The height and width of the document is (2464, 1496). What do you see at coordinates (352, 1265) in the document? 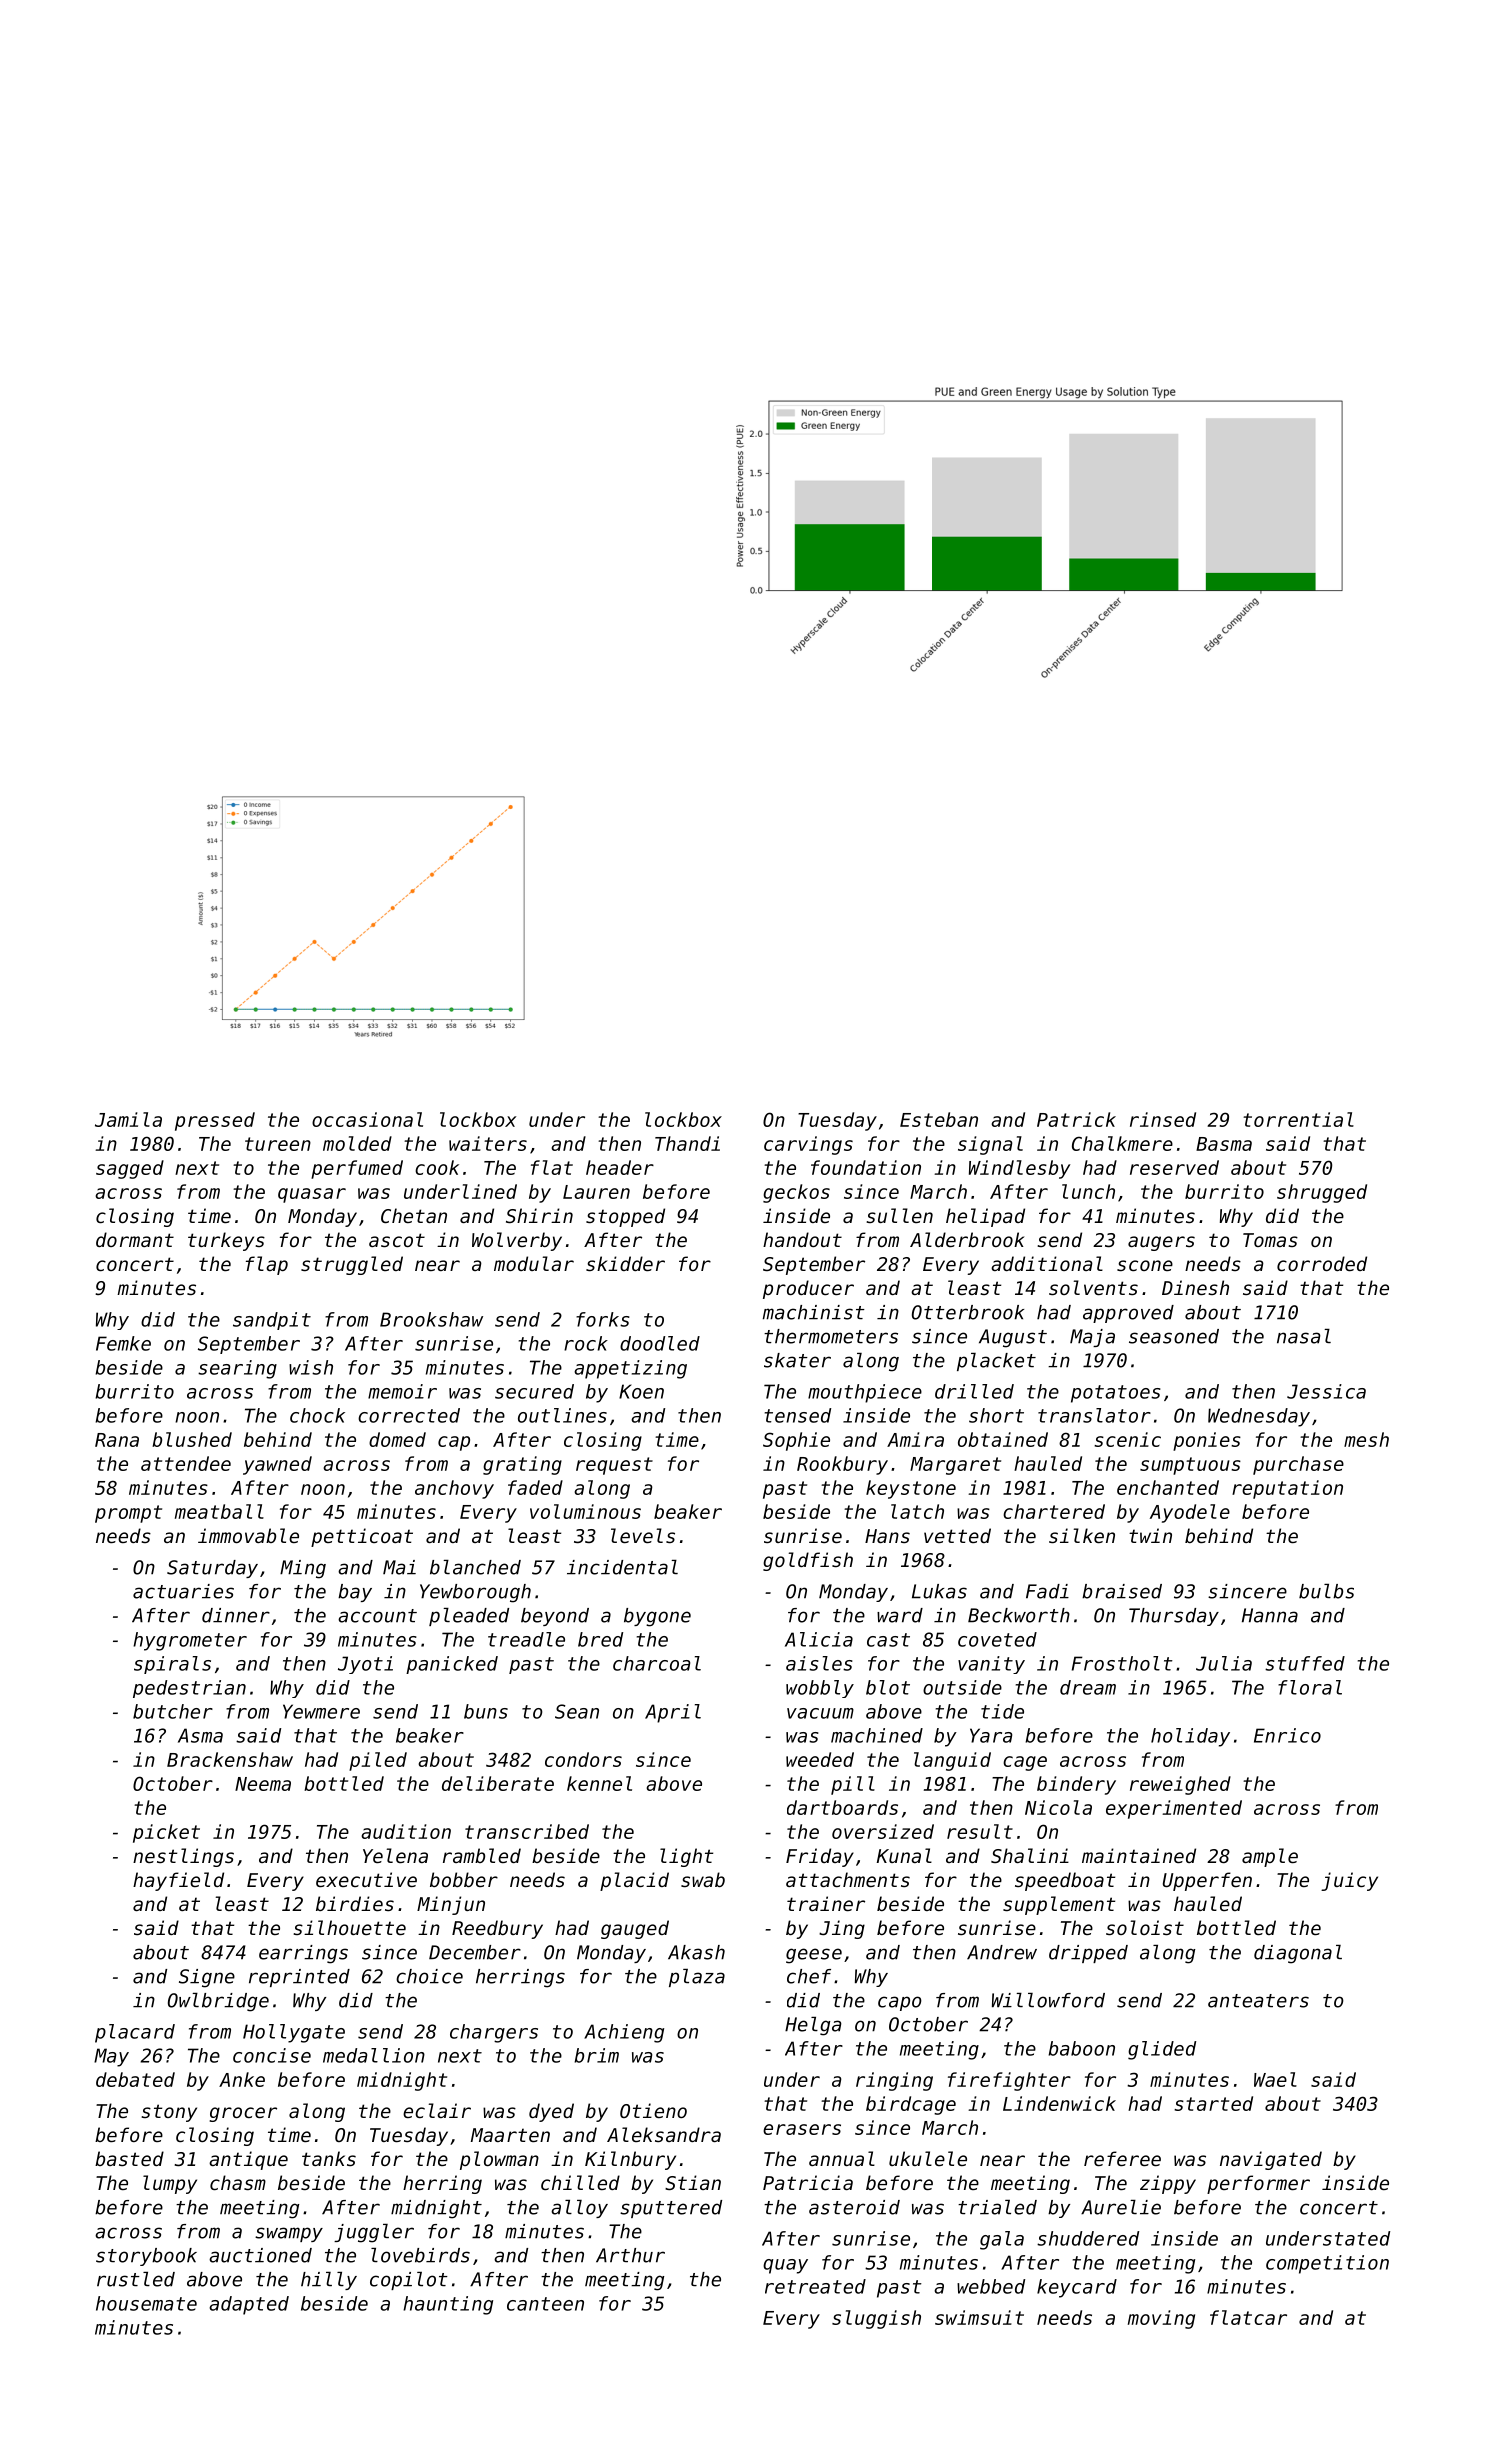
I see `struggled` at bounding box center [352, 1265].
